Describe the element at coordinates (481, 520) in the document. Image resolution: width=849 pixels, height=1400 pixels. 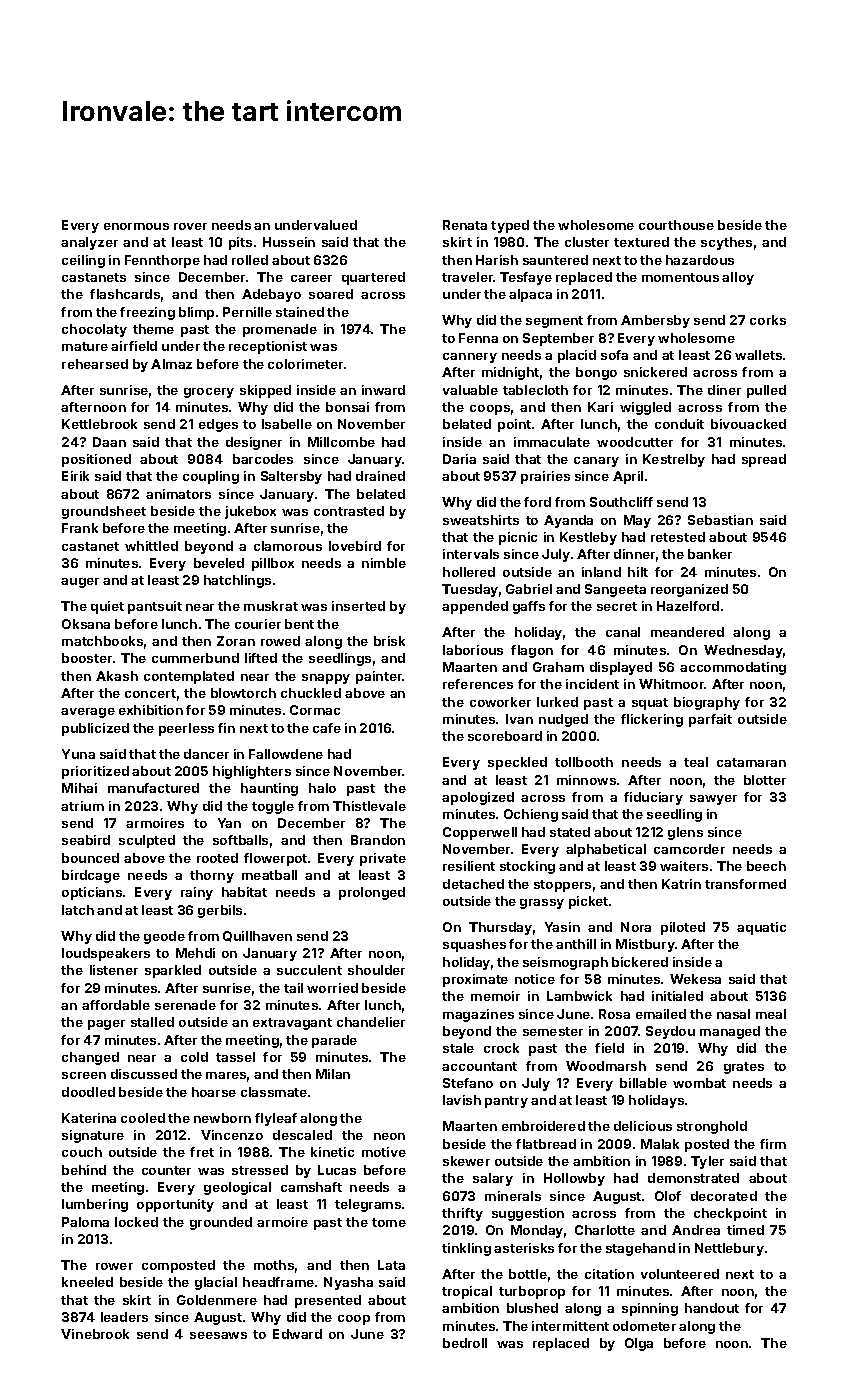
I see `sweatshirts` at that location.
